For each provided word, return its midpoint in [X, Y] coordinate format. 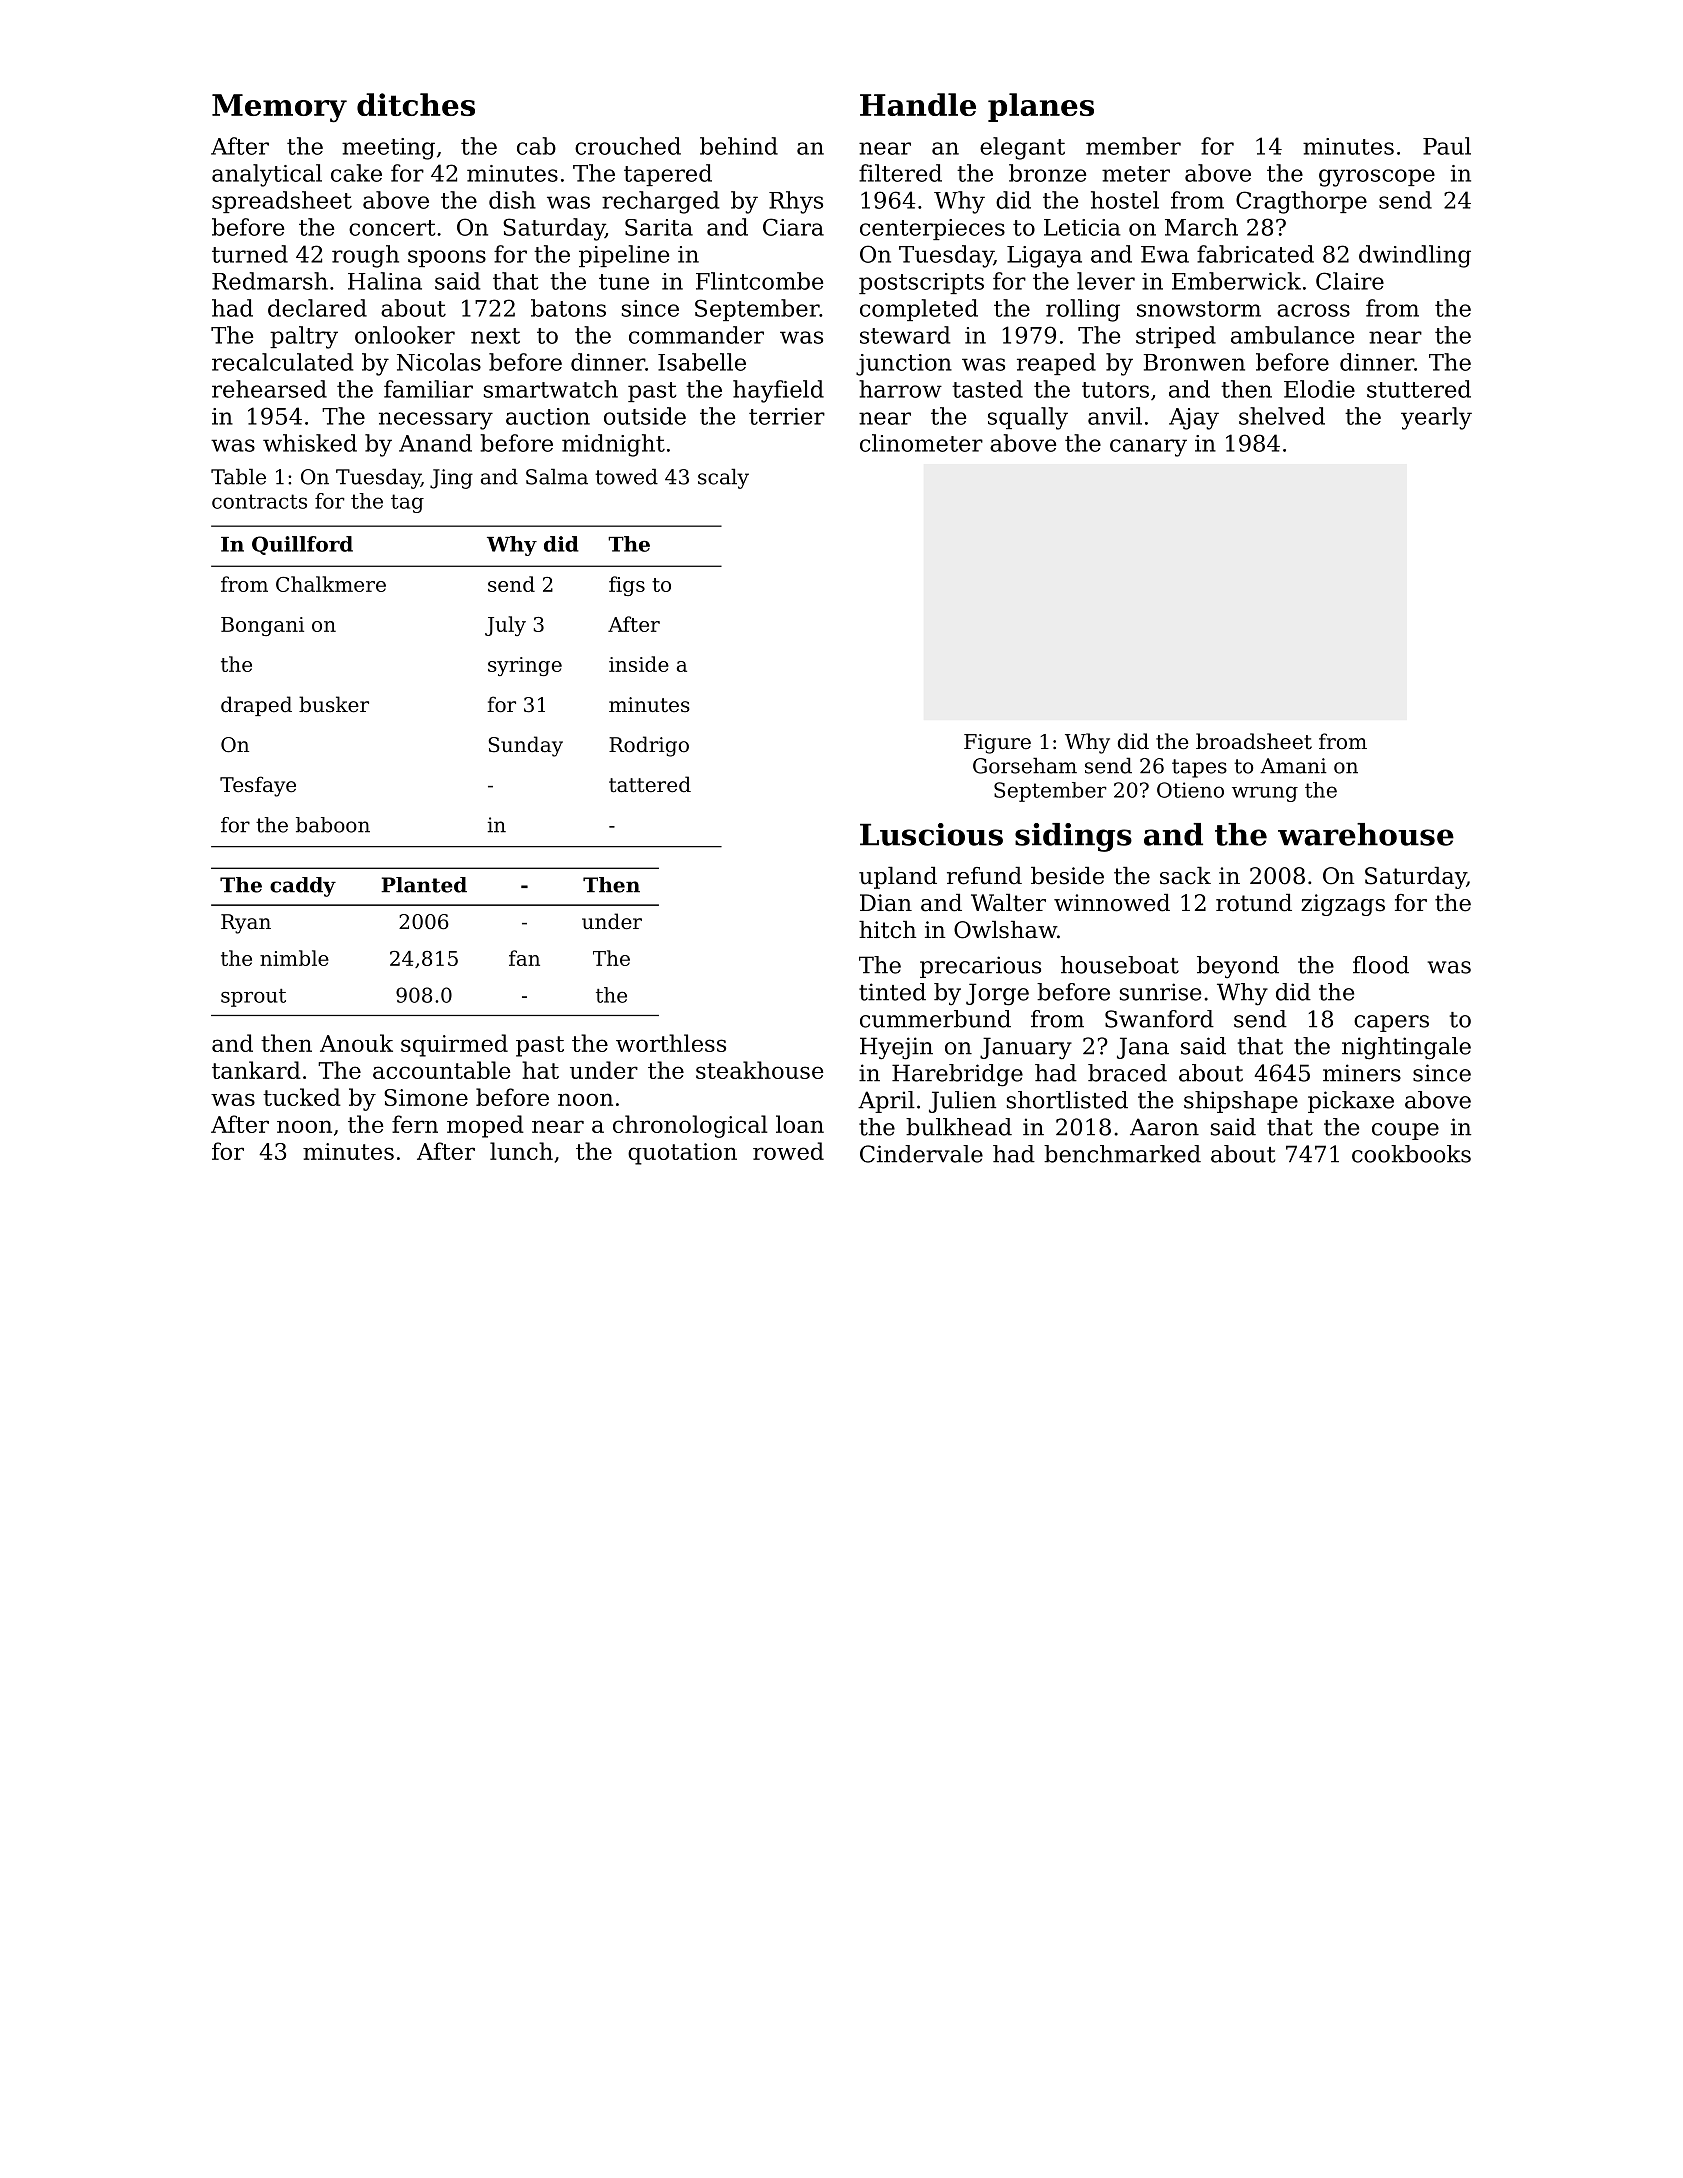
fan [524, 958]
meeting [388, 149]
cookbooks [1411, 1154]
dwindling [1415, 256]
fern [415, 1124]
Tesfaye [258, 786]
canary [1148, 448]
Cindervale [921, 1154]
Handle [918, 104]
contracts [259, 501]
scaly [723, 478]
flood [1381, 965]
